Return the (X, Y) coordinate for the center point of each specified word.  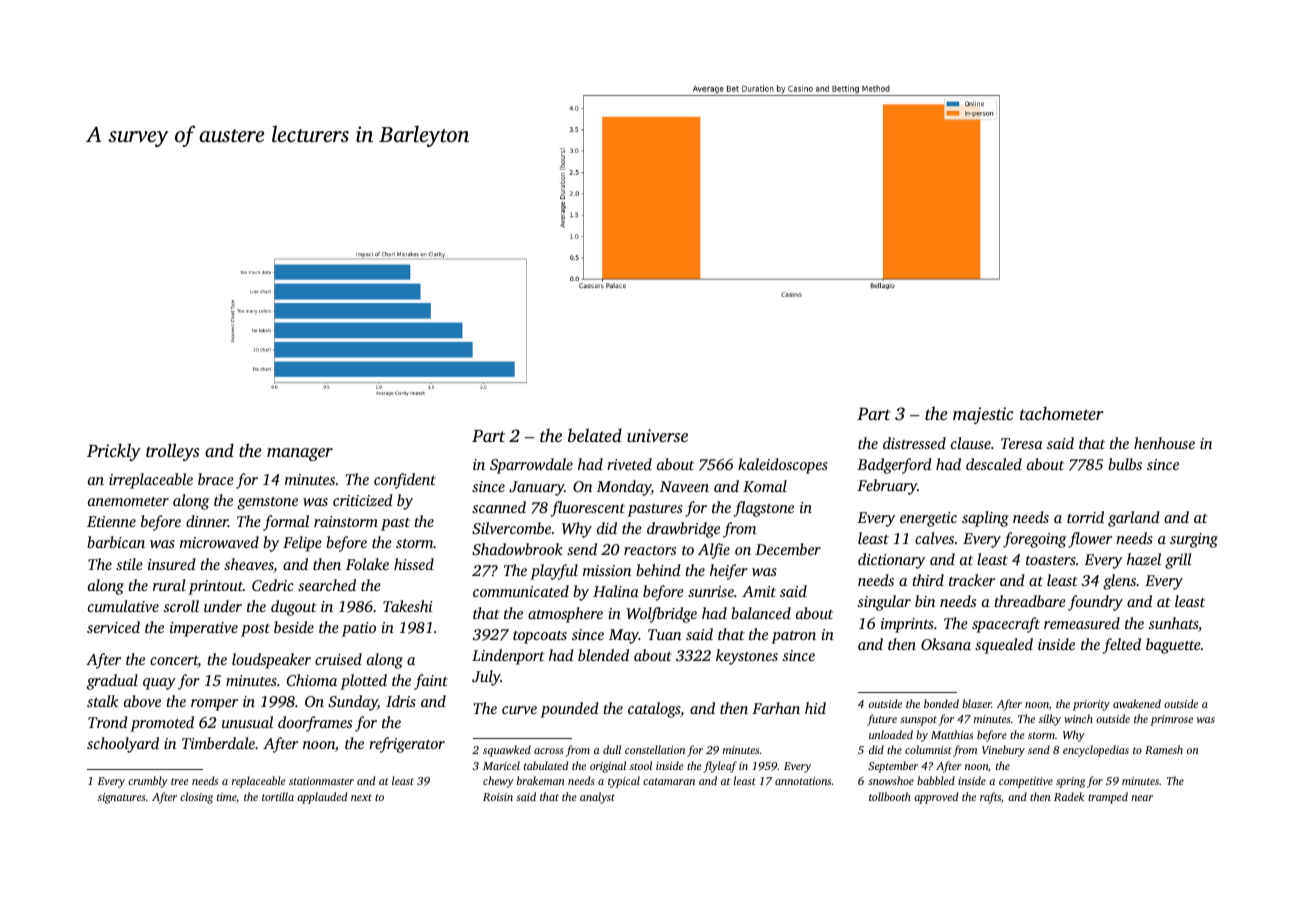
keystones (747, 657)
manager (300, 454)
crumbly (148, 782)
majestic (983, 415)
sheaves (249, 565)
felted (1122, 646)
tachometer (1062, 413)
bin (925, 601)
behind (658, 570)
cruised (338, 659)
